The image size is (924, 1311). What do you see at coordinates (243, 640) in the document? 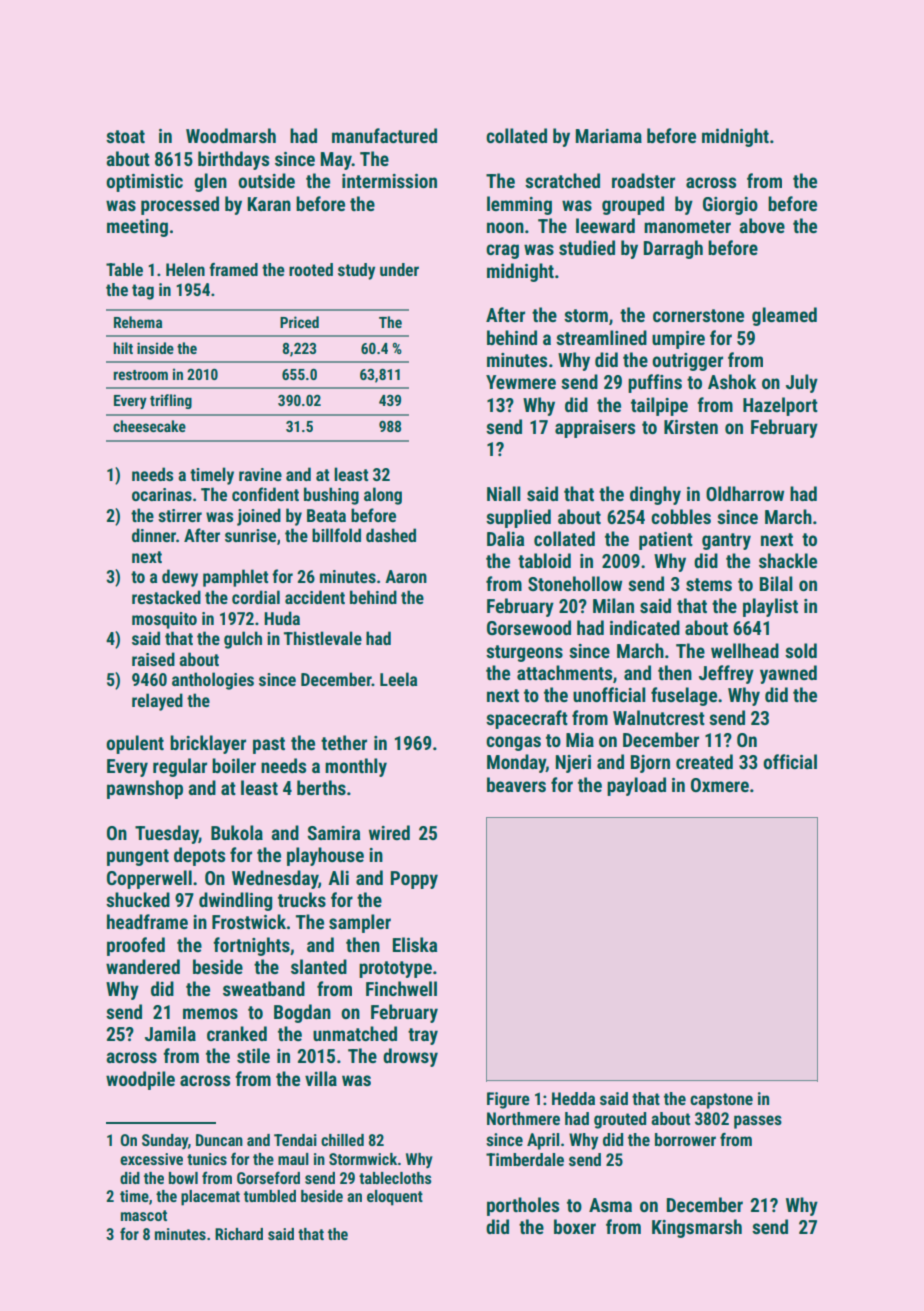
I see `gulch` at bounding box center [243, 640].
